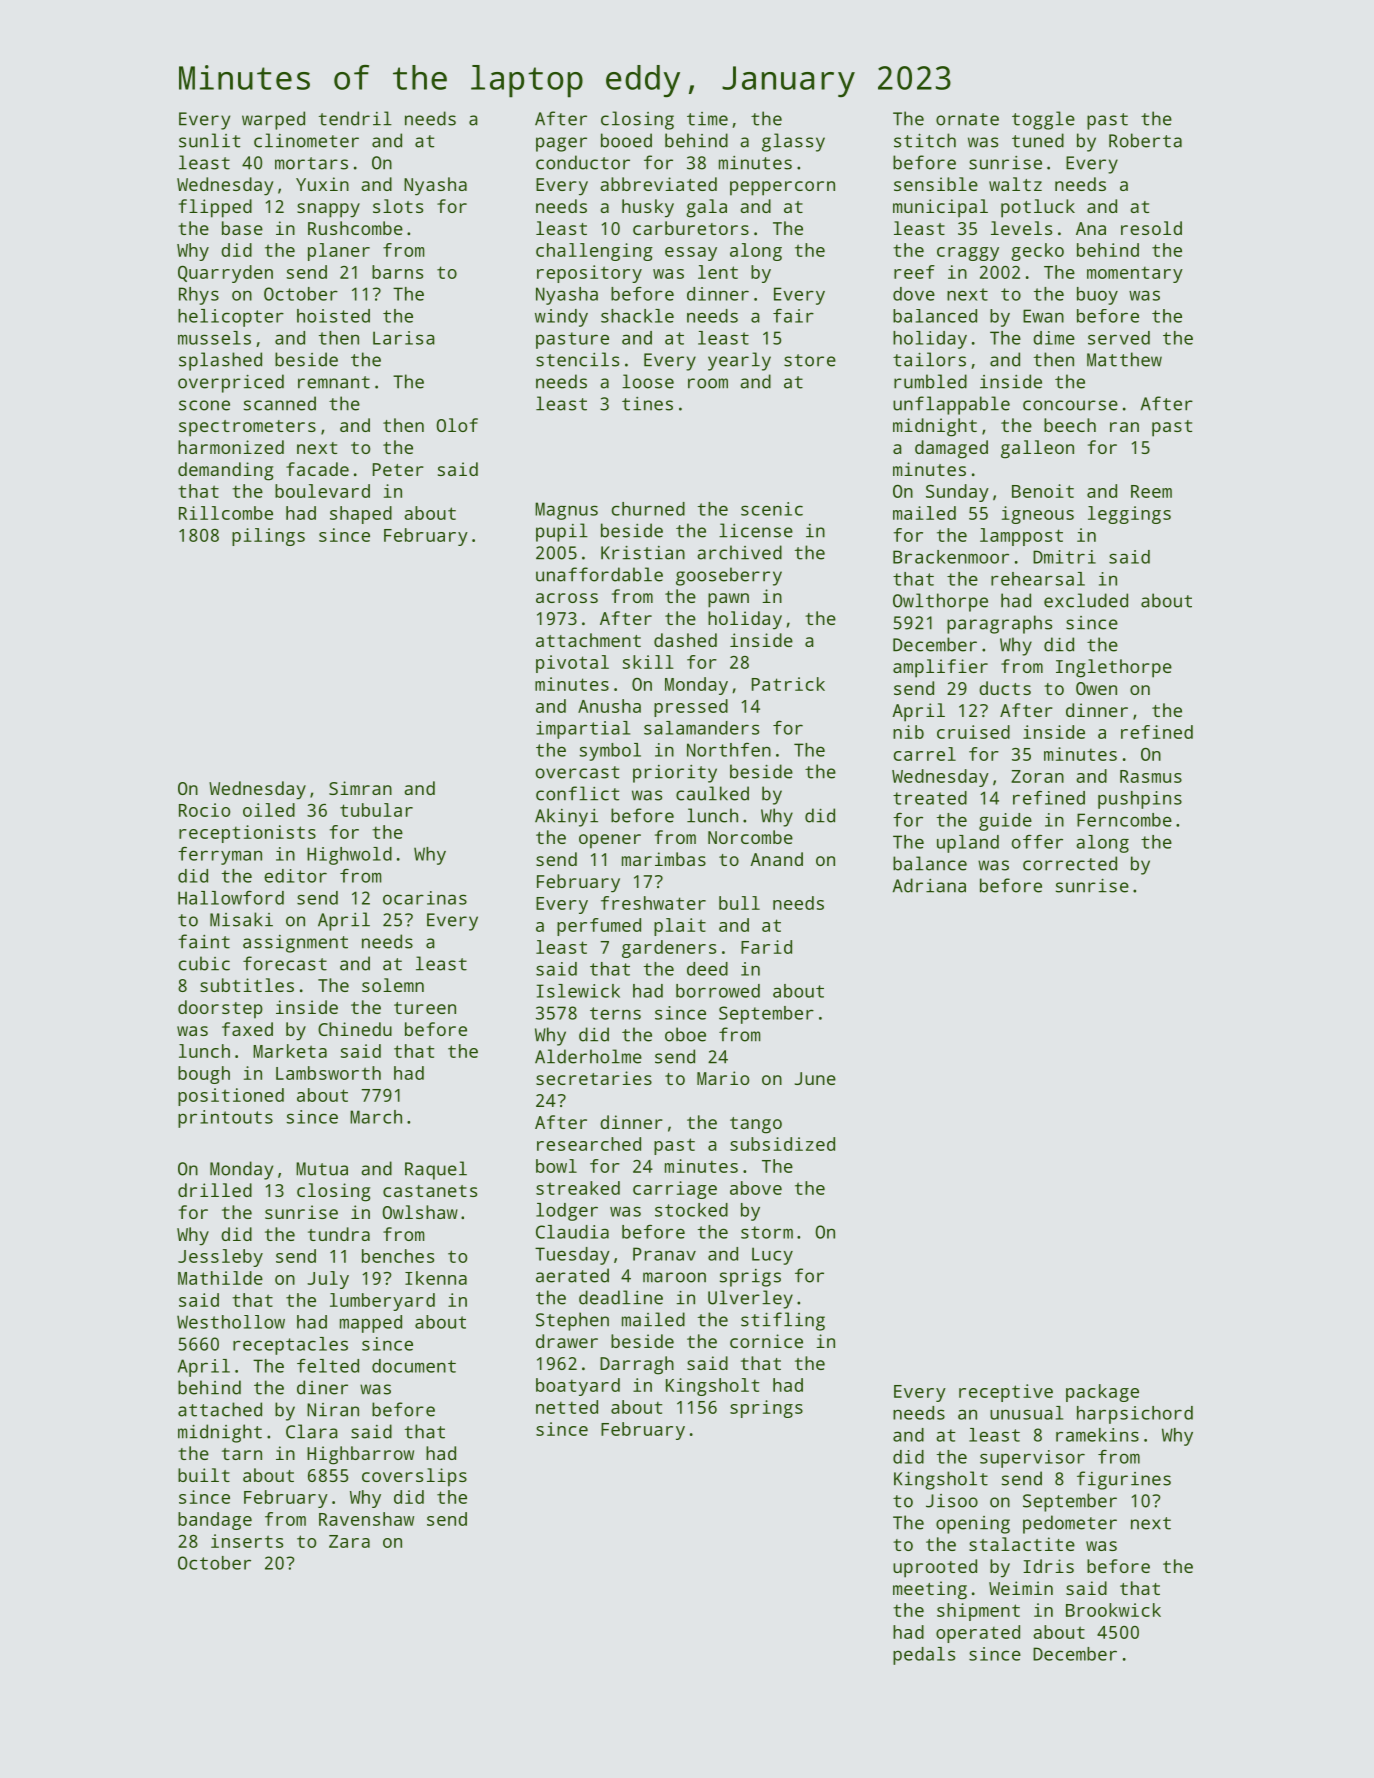 This screenshot has width=1374, height=1778. What do you see at coordinates (398, 1256) in the screenshot?
I see `benches` at bounding box center [398, 1256].
